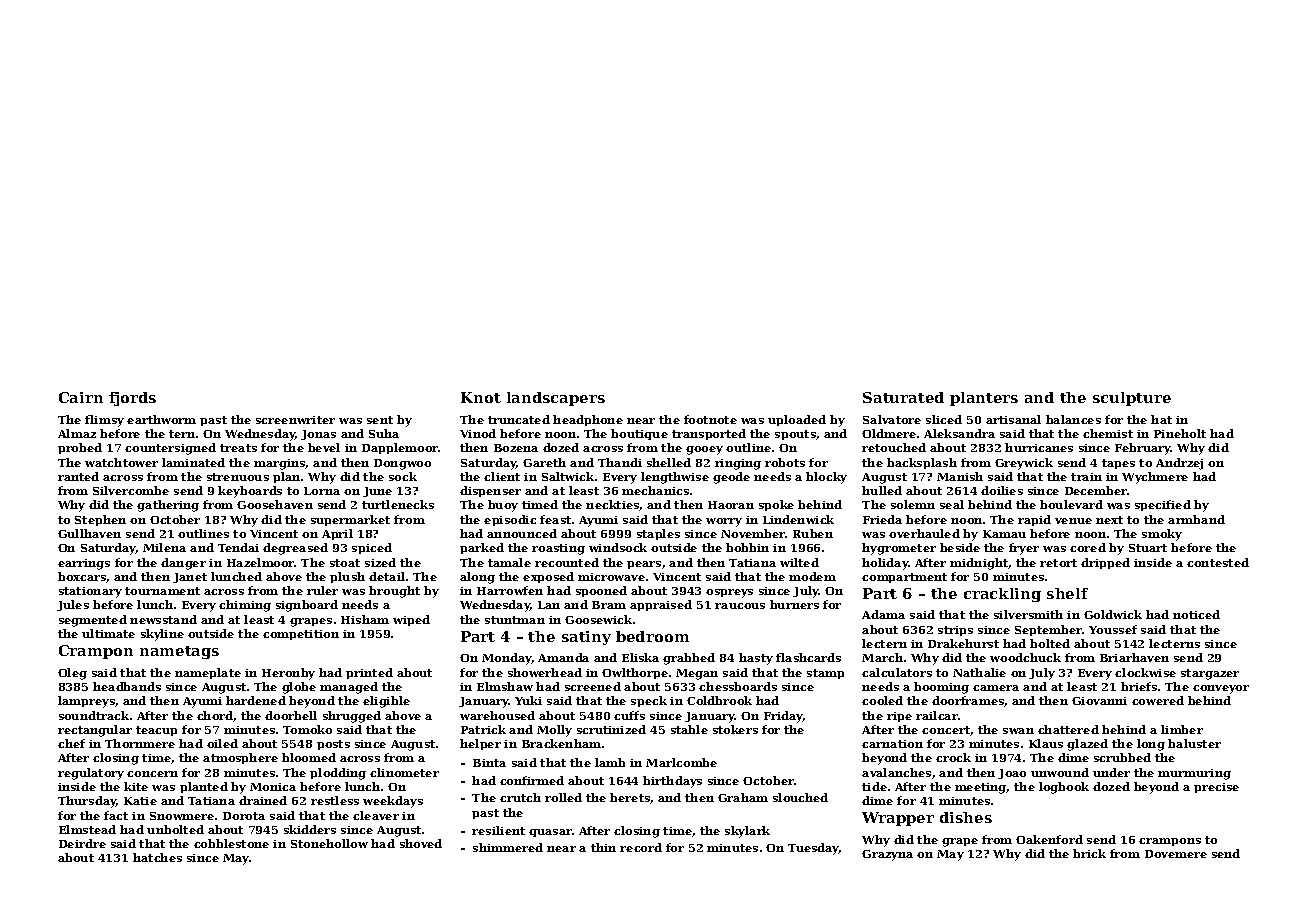 This page has height=924, width=1308. What do you see at coordinates (81, 397) in the page?
I see `Cairn` at bounding box center [81, 397].
